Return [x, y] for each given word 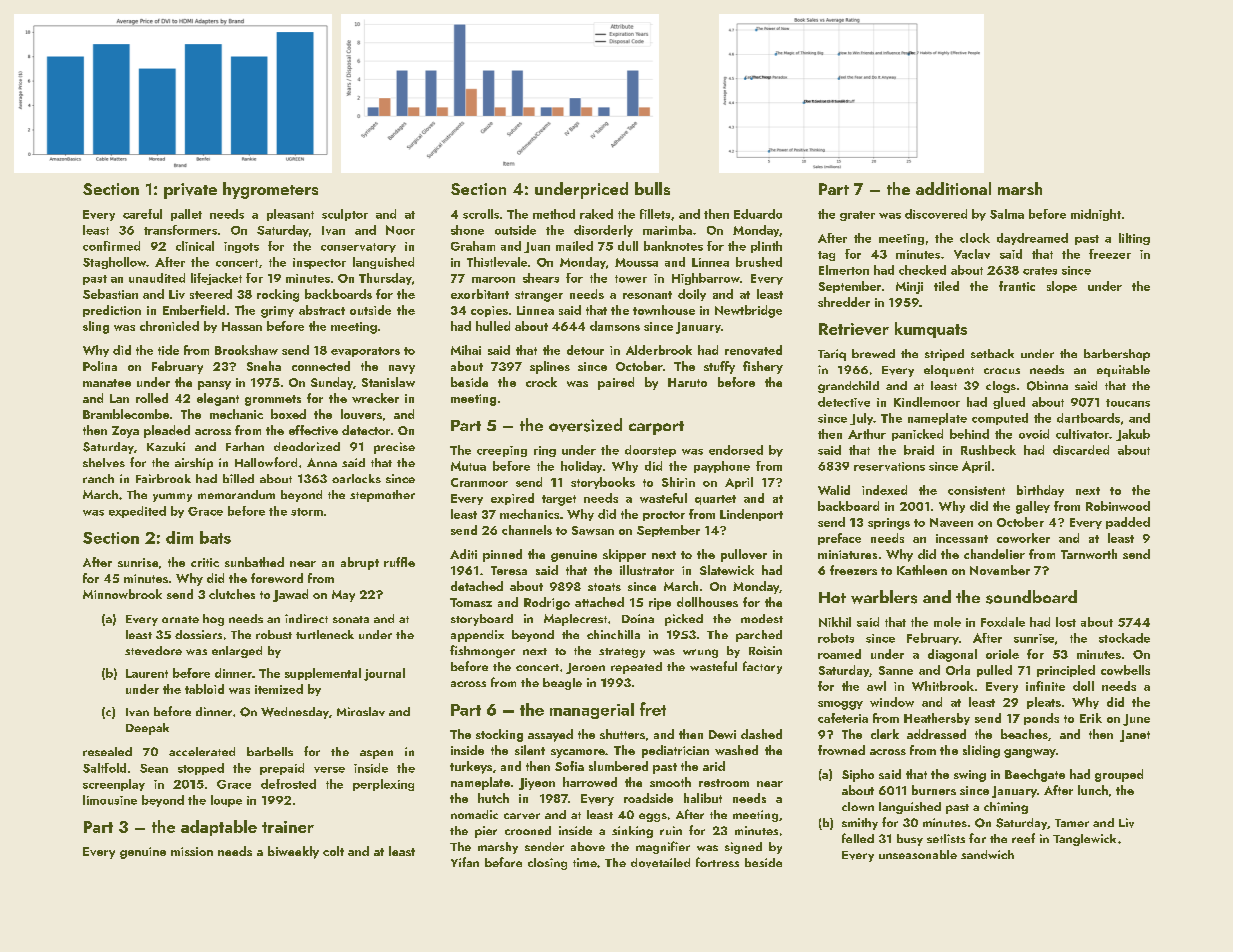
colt [333, 851]
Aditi [463, 554]
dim [179, 537]
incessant [962, 538]
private [190, 191]
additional [953, 188]
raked [596, 214]
